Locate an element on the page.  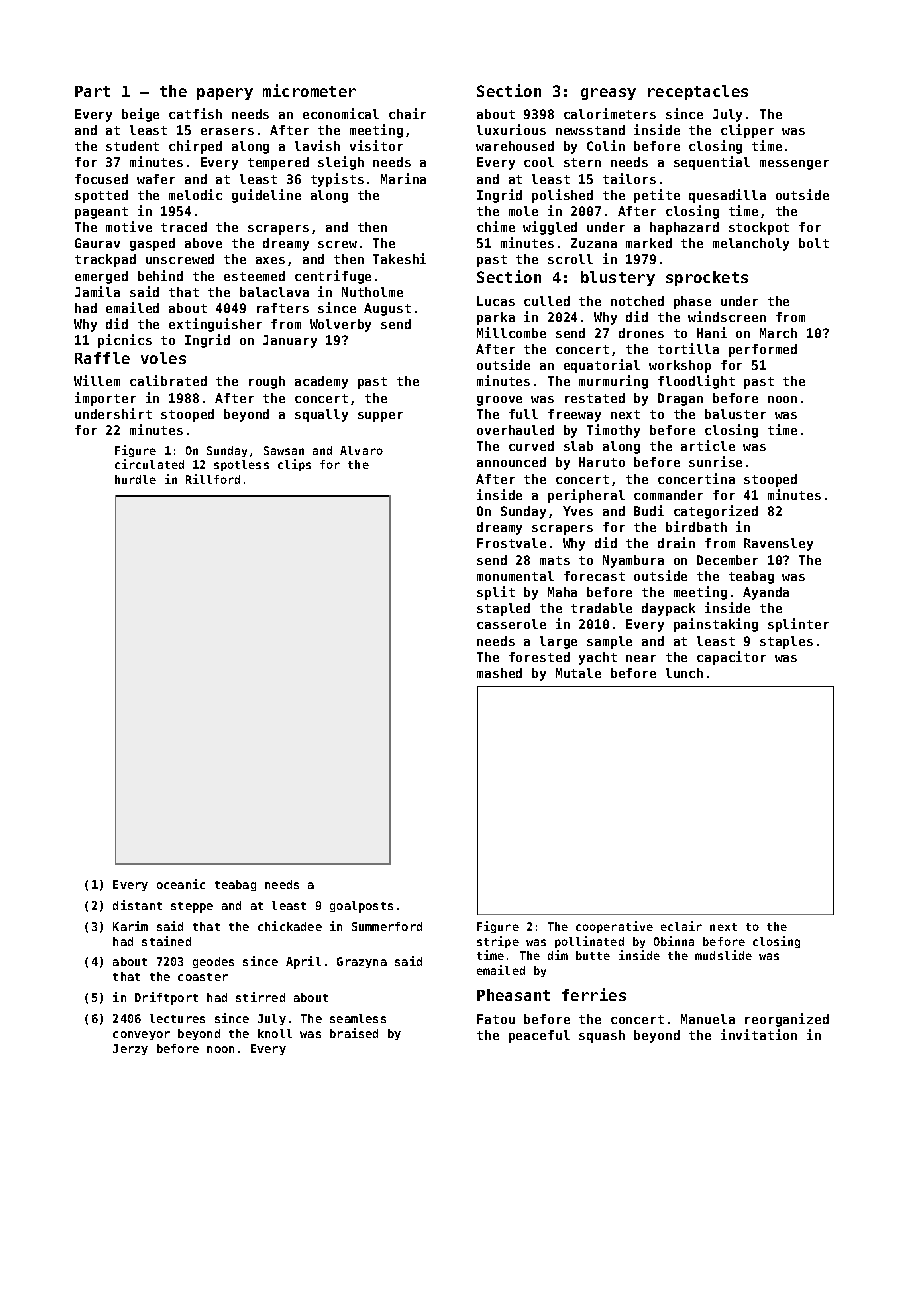
staples is located at coordinates (786, 642).
